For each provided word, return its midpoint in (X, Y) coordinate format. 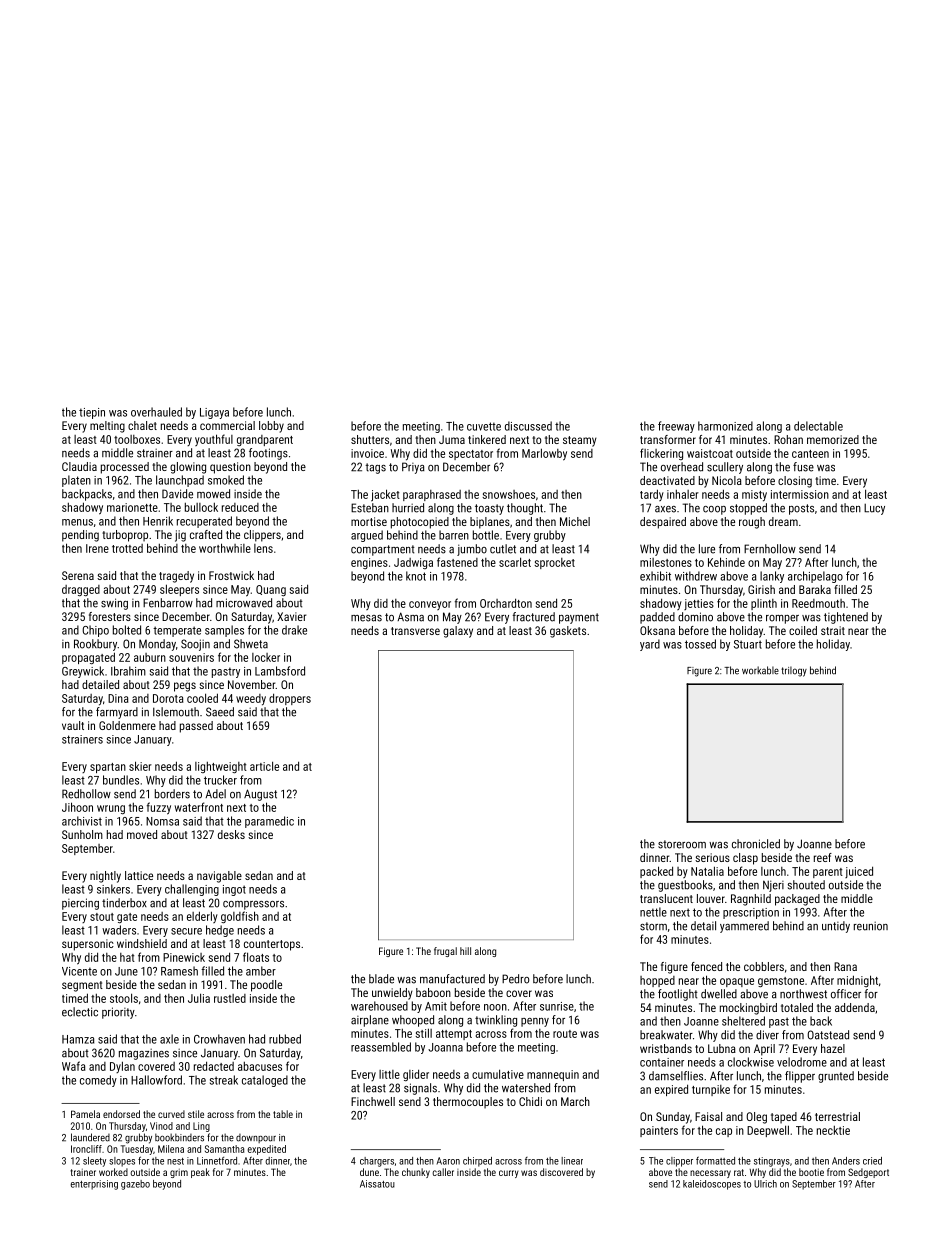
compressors (253, 905)
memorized (833, 439)
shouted (806, 885)
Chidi (530, 1101)
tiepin (92, 413)
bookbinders (179, 1137)
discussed (528, 426)
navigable (219, 877)
